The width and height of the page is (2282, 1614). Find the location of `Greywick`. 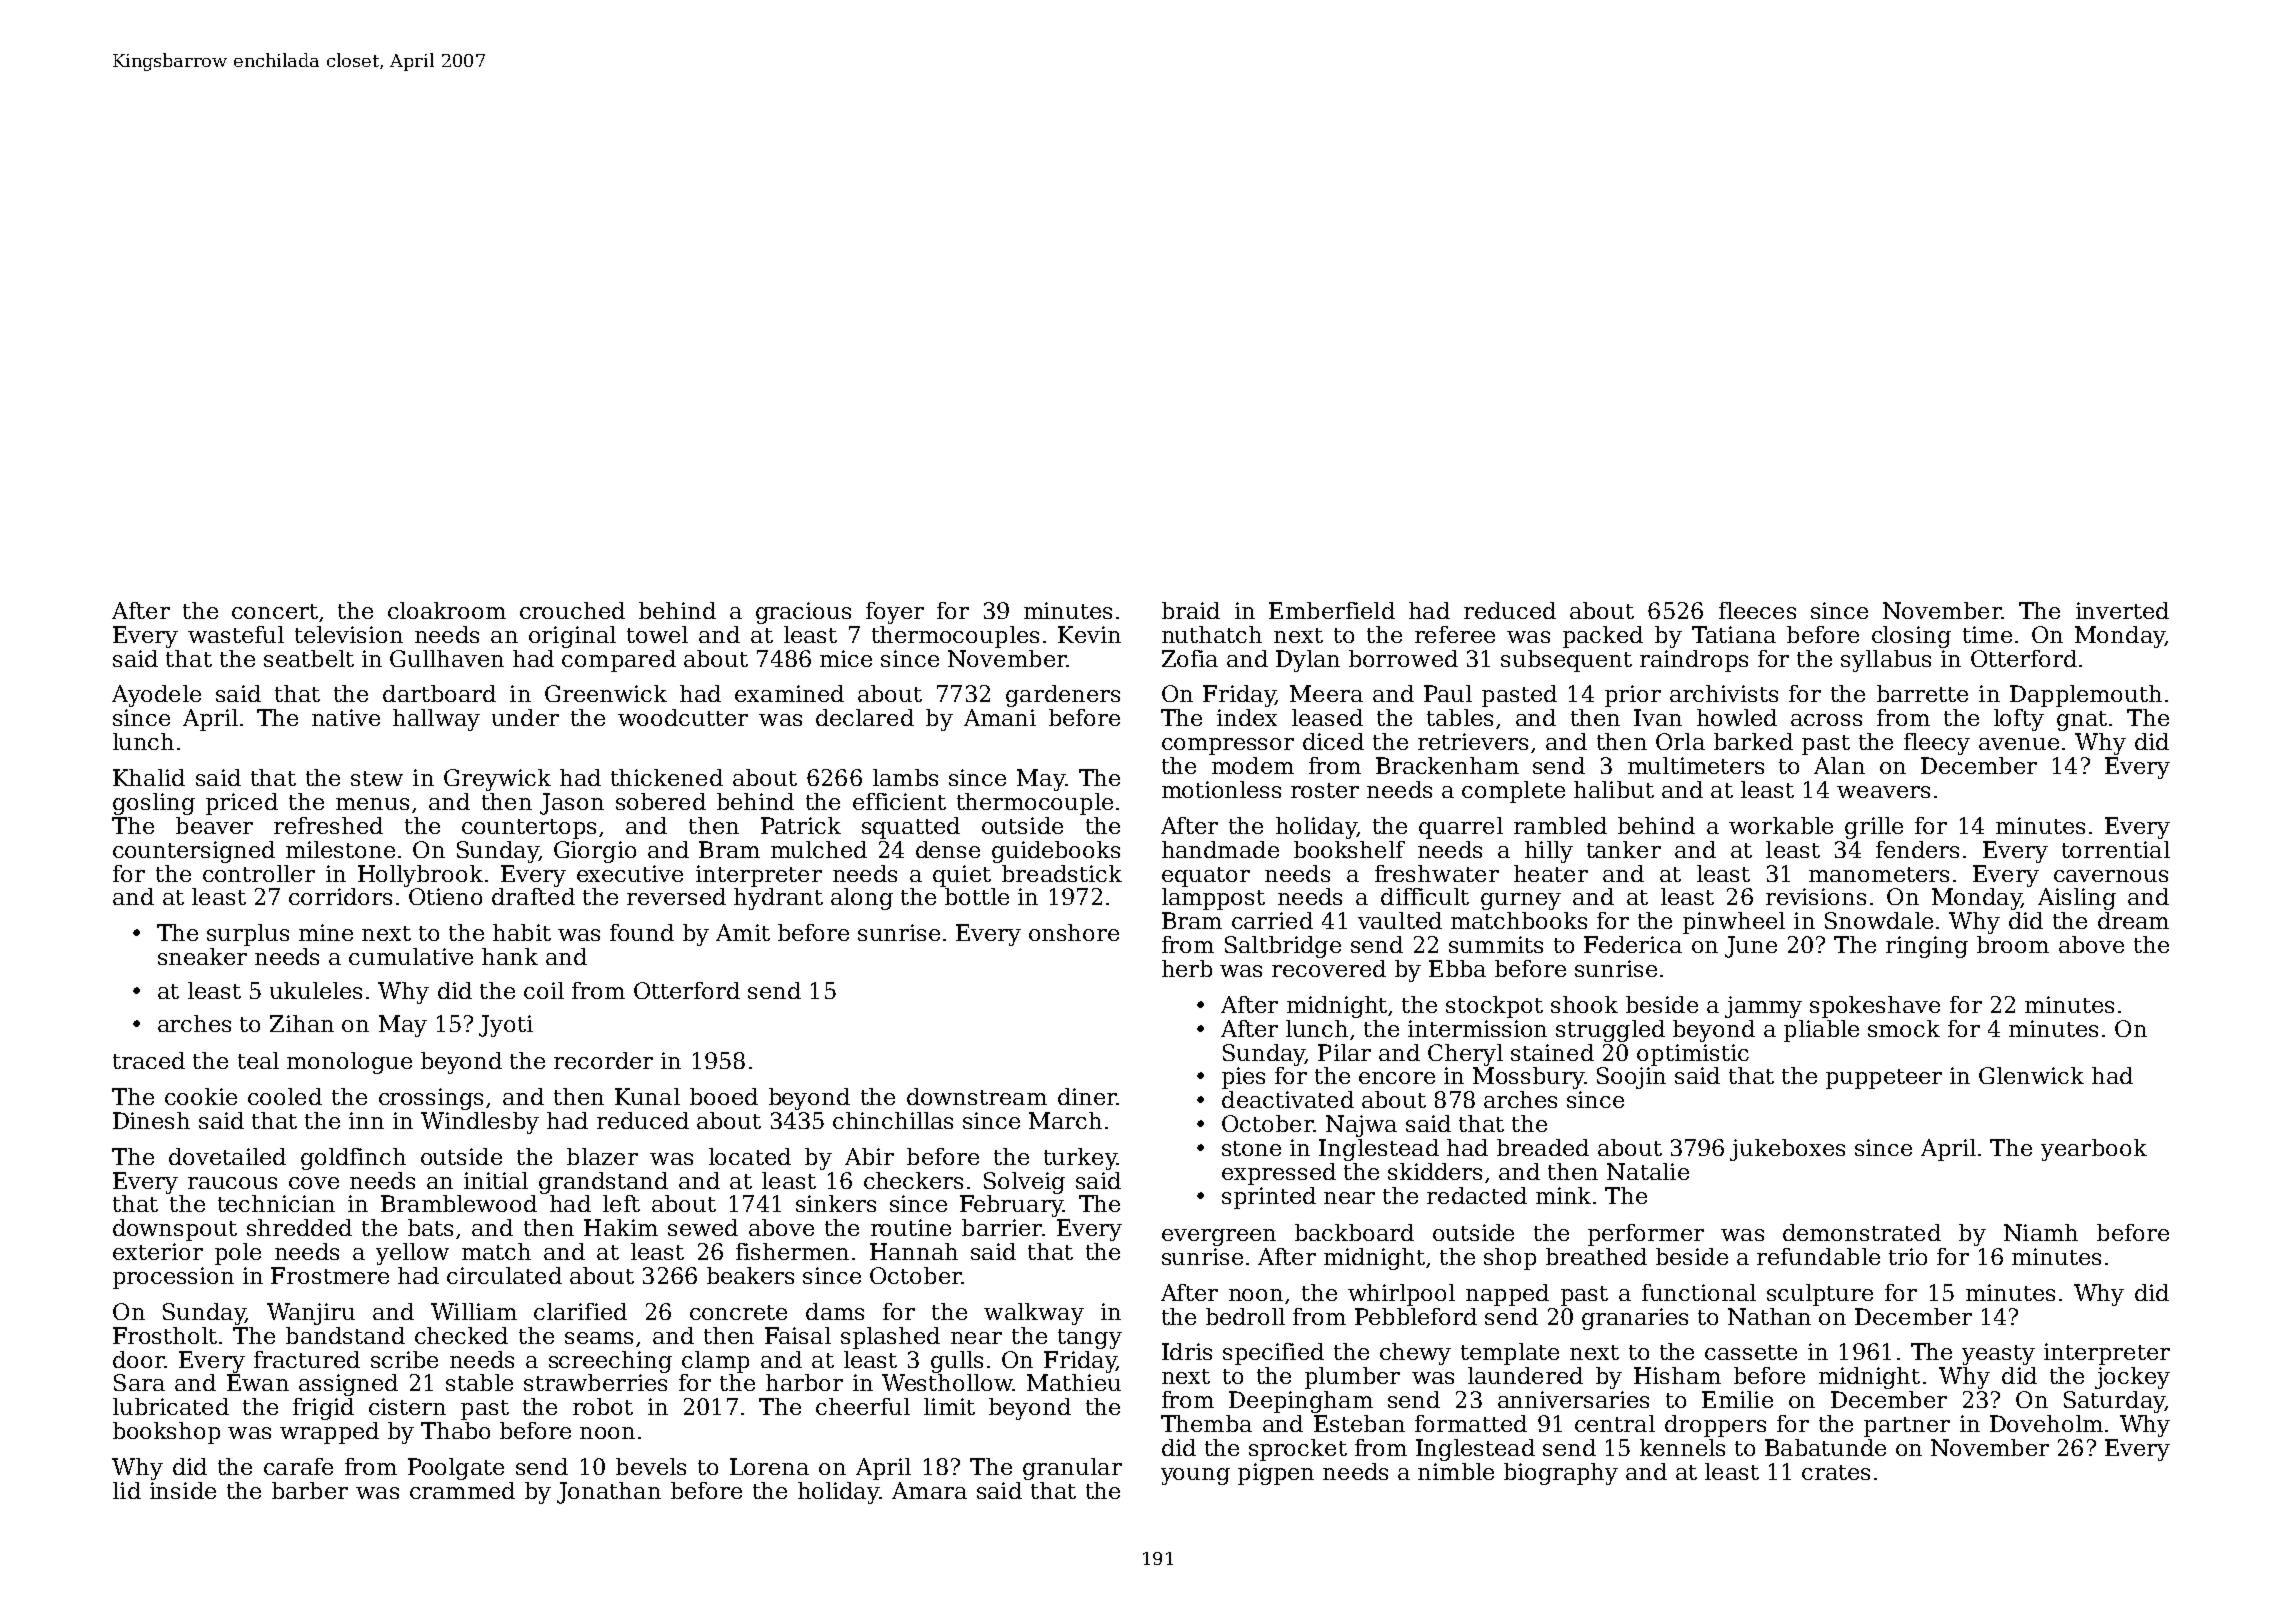

Greywick is located at coordinates (497, 780).
